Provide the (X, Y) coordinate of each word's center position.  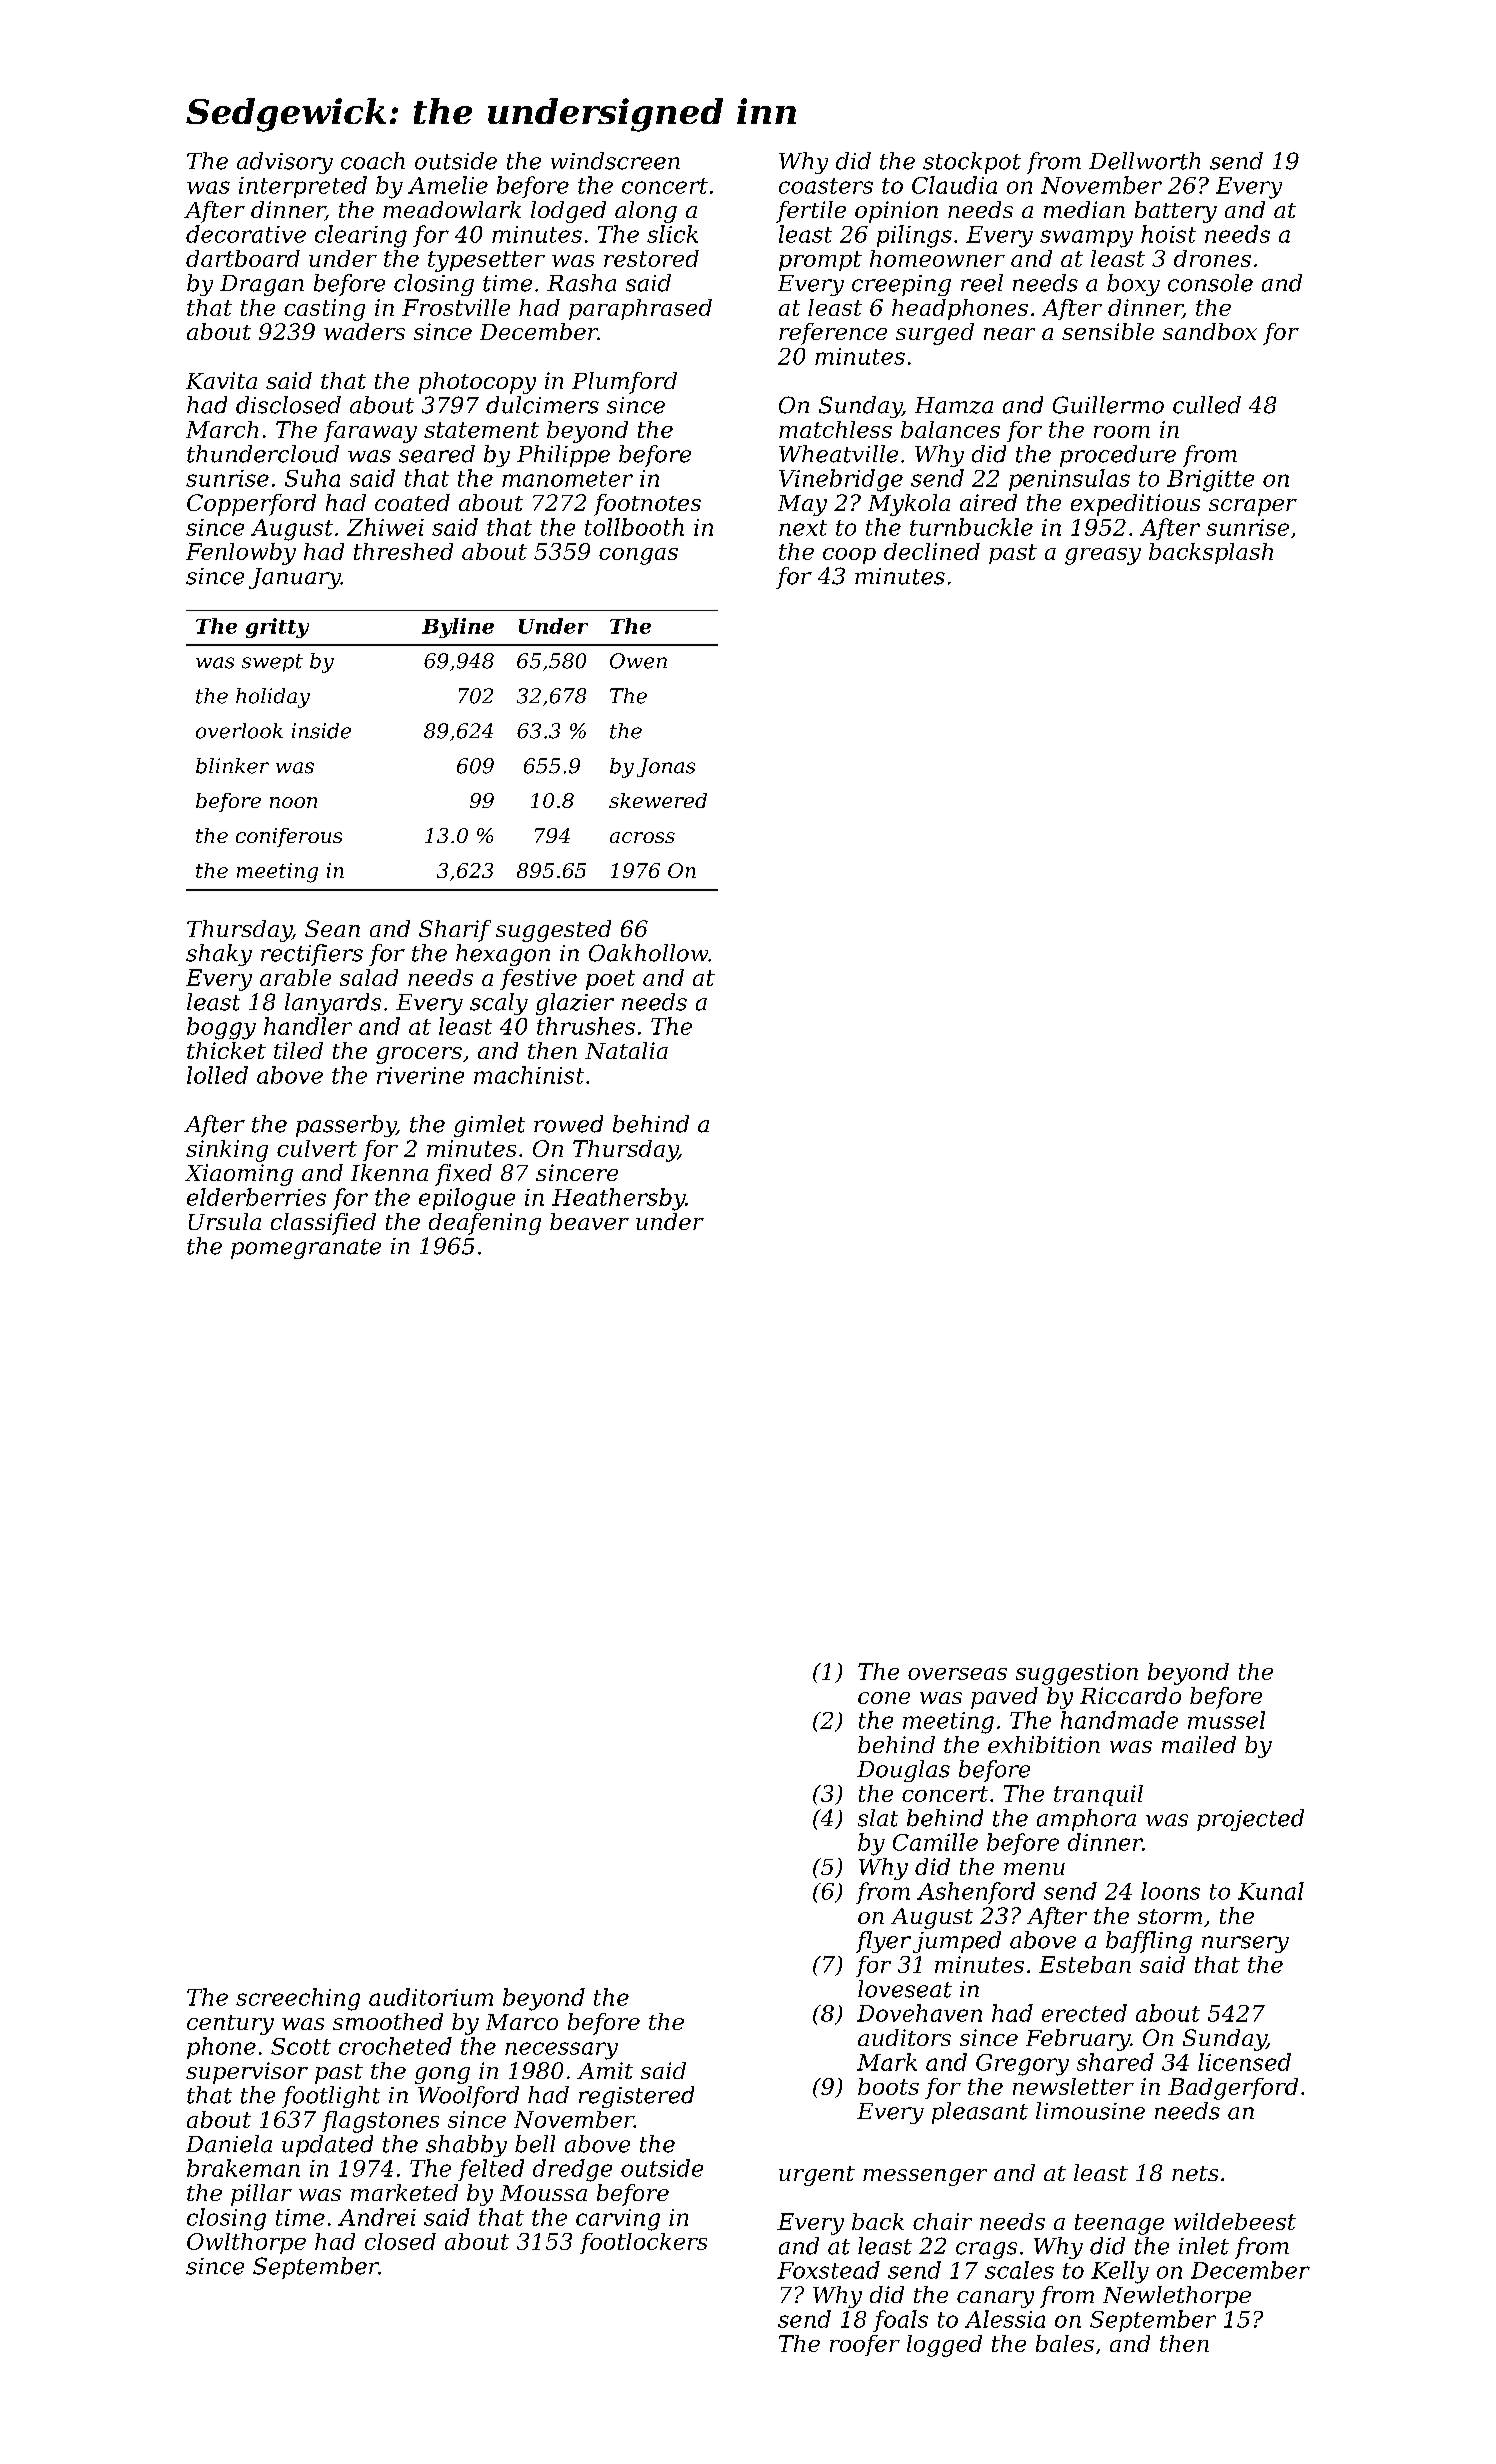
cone (884, 1698)
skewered (658, 800)
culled (1207, 405)
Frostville (456, 307)
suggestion (1077, 1674)
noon (293, 802)
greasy (1103, 556)
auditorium (431, 1997)
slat (878, 1818)
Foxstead (828, 2270)
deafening (485, 1224)
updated (327, 2146)
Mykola (909, 505)
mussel (1226, 1720)
